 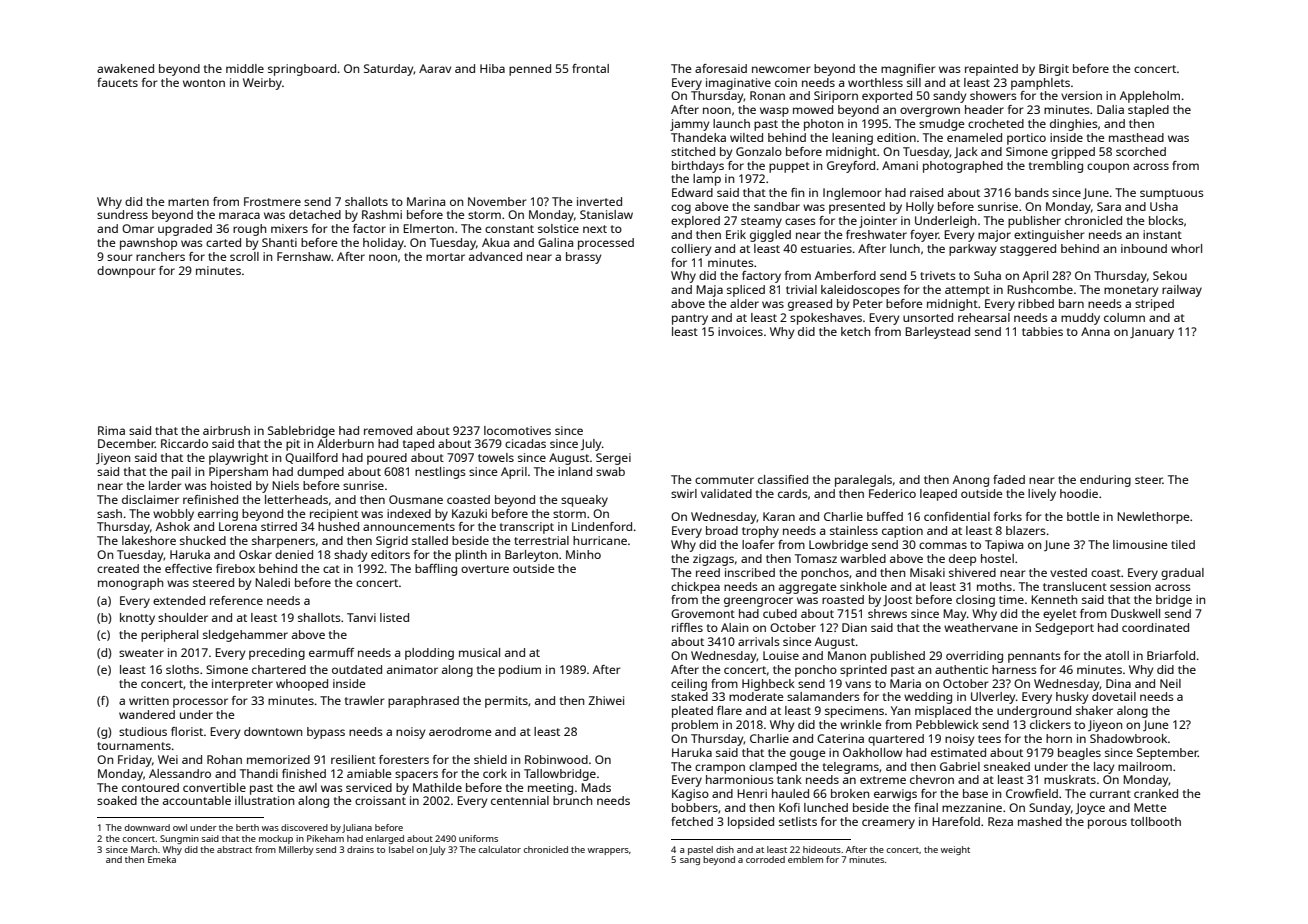 What do you see at coordinates (262, 84) in the document?
I see `Weirby` at bounding box center [262, 84].
